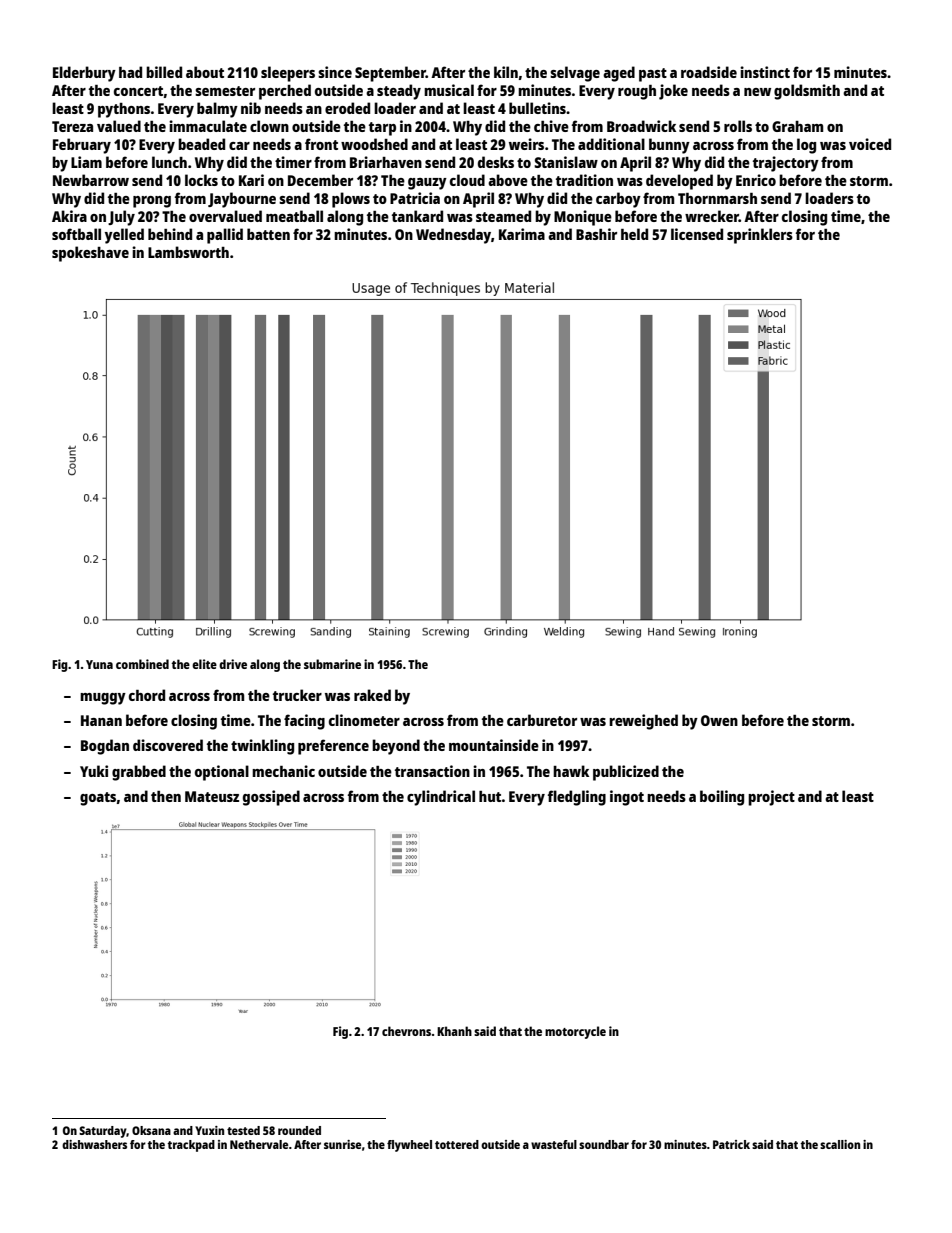 The height and width of the screenshot is (1233, 952). What do you see at coordinates (201, 144) in the screenshot?
I see `beaded` at bounding box center [201, 144].
